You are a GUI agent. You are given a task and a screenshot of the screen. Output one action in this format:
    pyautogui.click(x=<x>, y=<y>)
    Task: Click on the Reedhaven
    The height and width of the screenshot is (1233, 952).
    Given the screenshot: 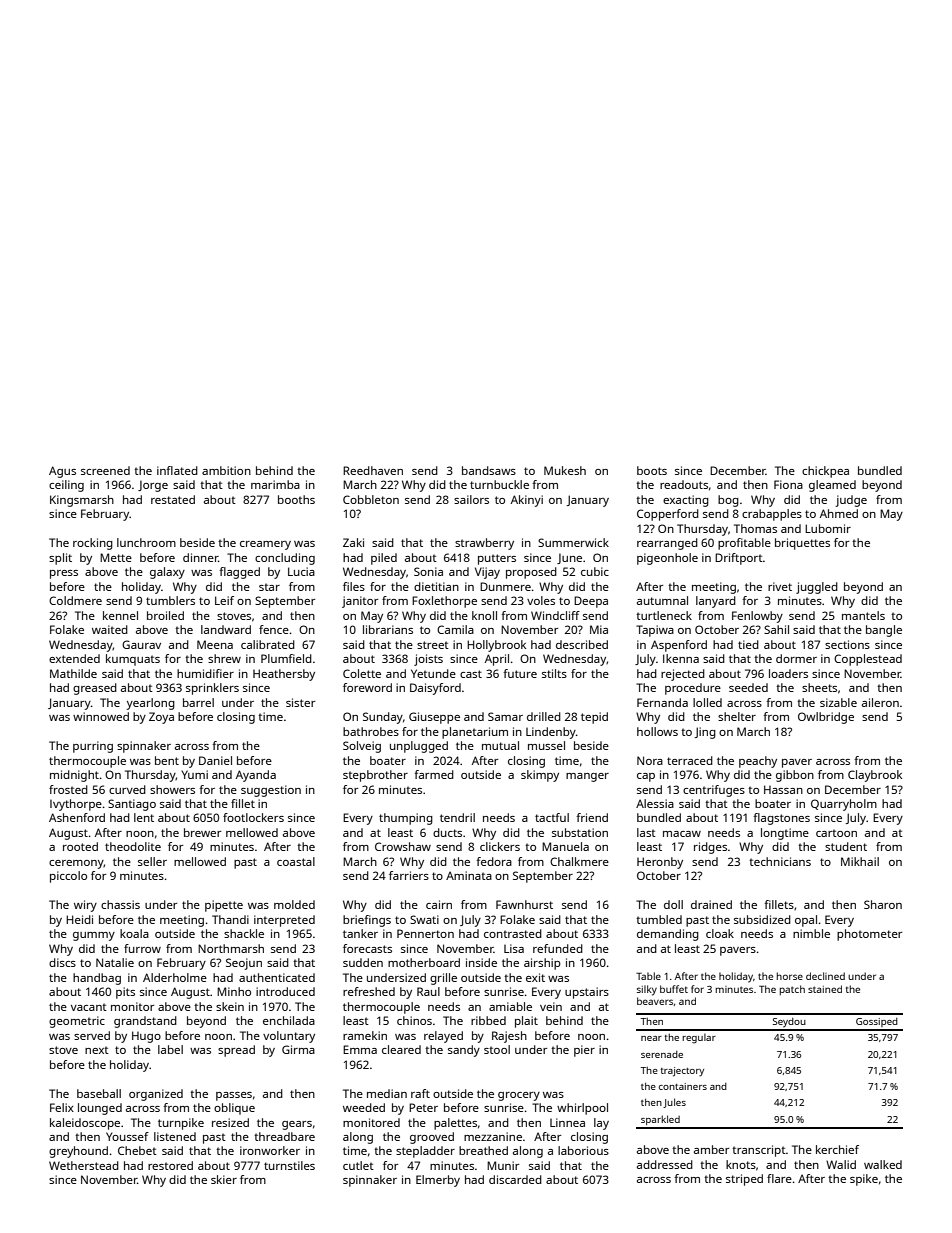 What is the action you would take?
    pyautogui.click(x=373, y=470)
